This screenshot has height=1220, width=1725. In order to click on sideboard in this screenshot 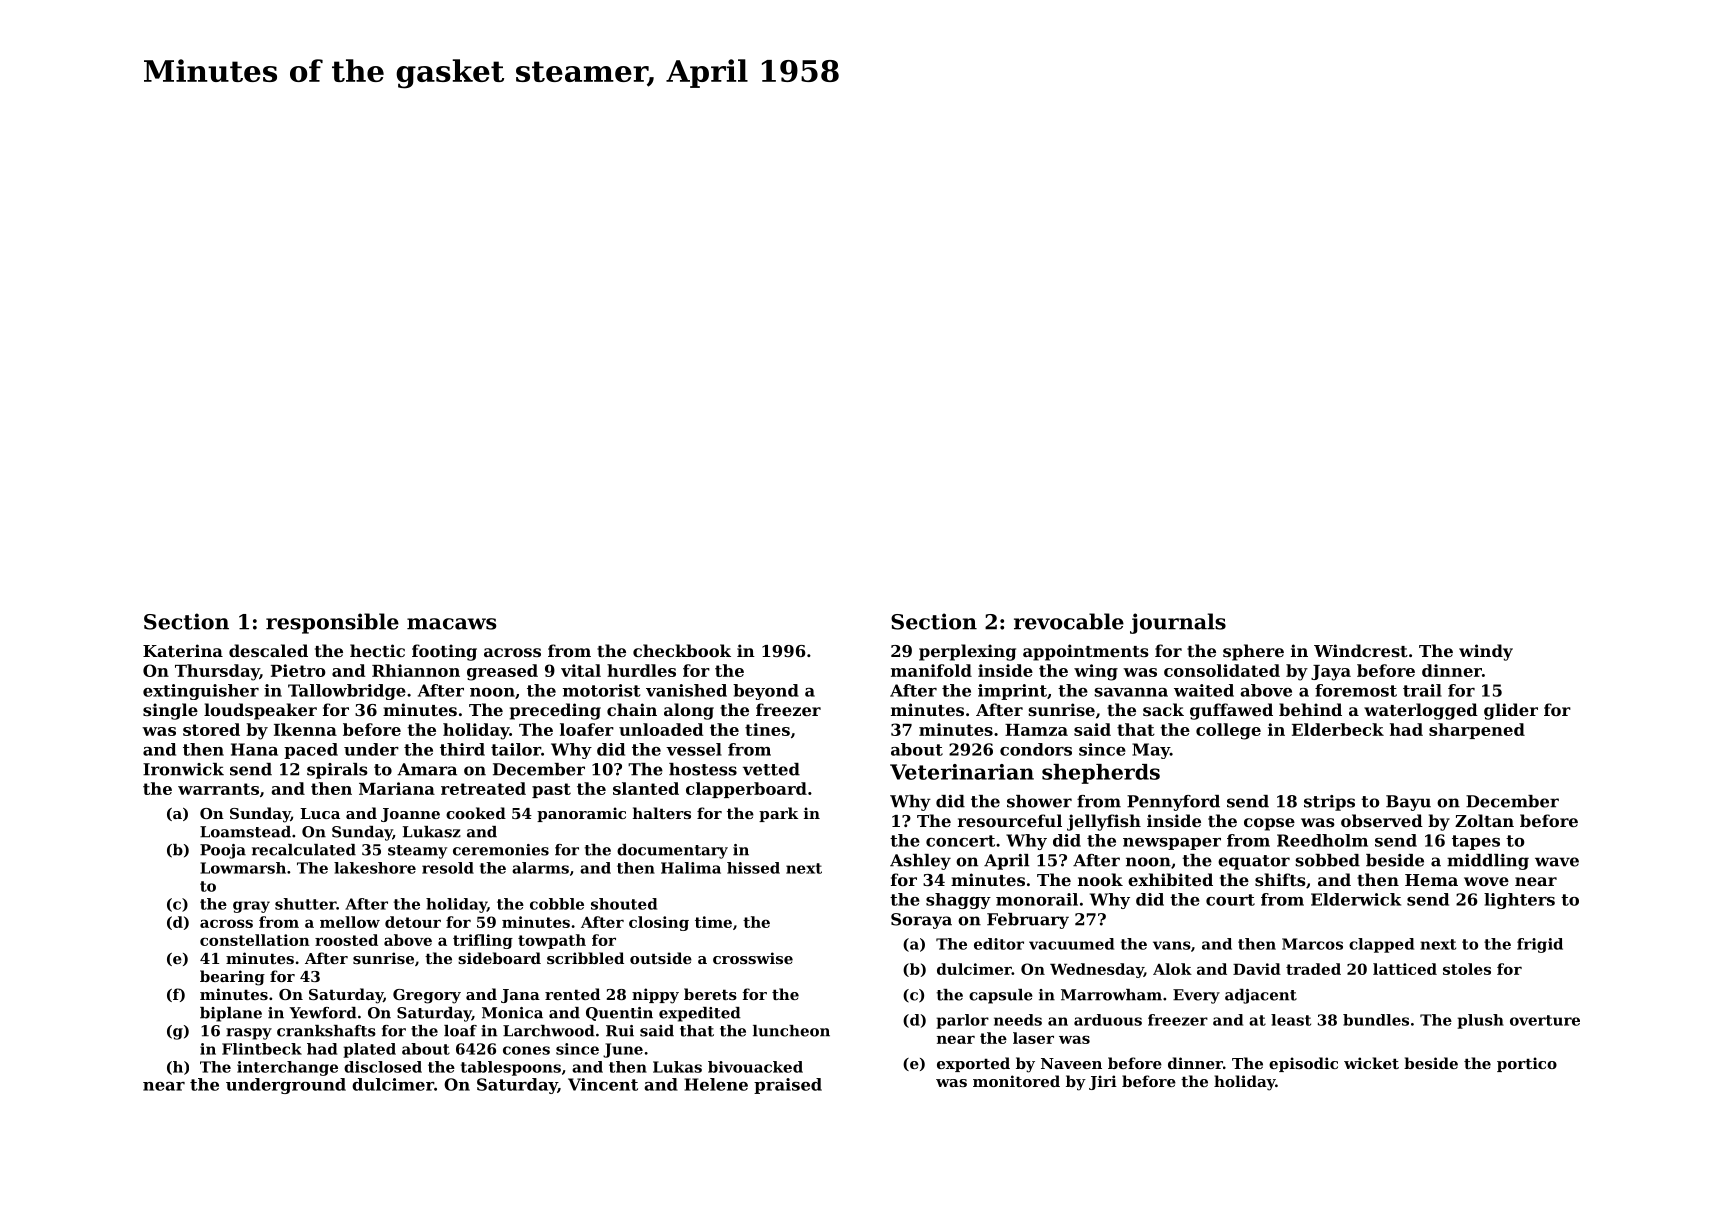, I will do `click(499, 958)`.
